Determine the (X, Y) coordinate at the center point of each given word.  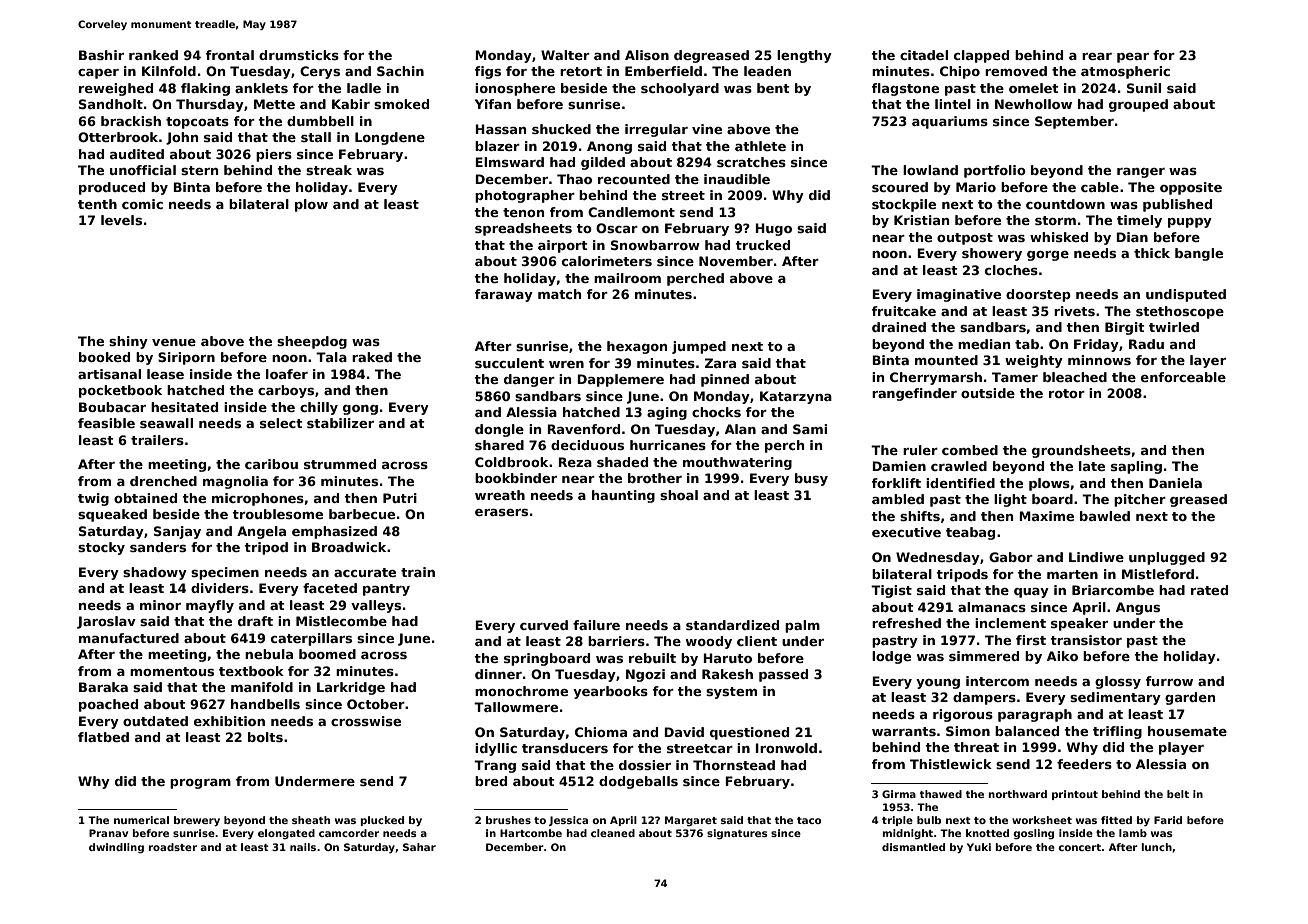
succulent (509, 363)
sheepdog (312, 342)
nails (303, 847)
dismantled (913, 847)
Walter (565, 55)
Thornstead (734, 765)
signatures (737, 834)
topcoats (197, 123)
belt (1178, 794)
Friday (1096, 345)
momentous (172, 671)
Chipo (960, 72)
